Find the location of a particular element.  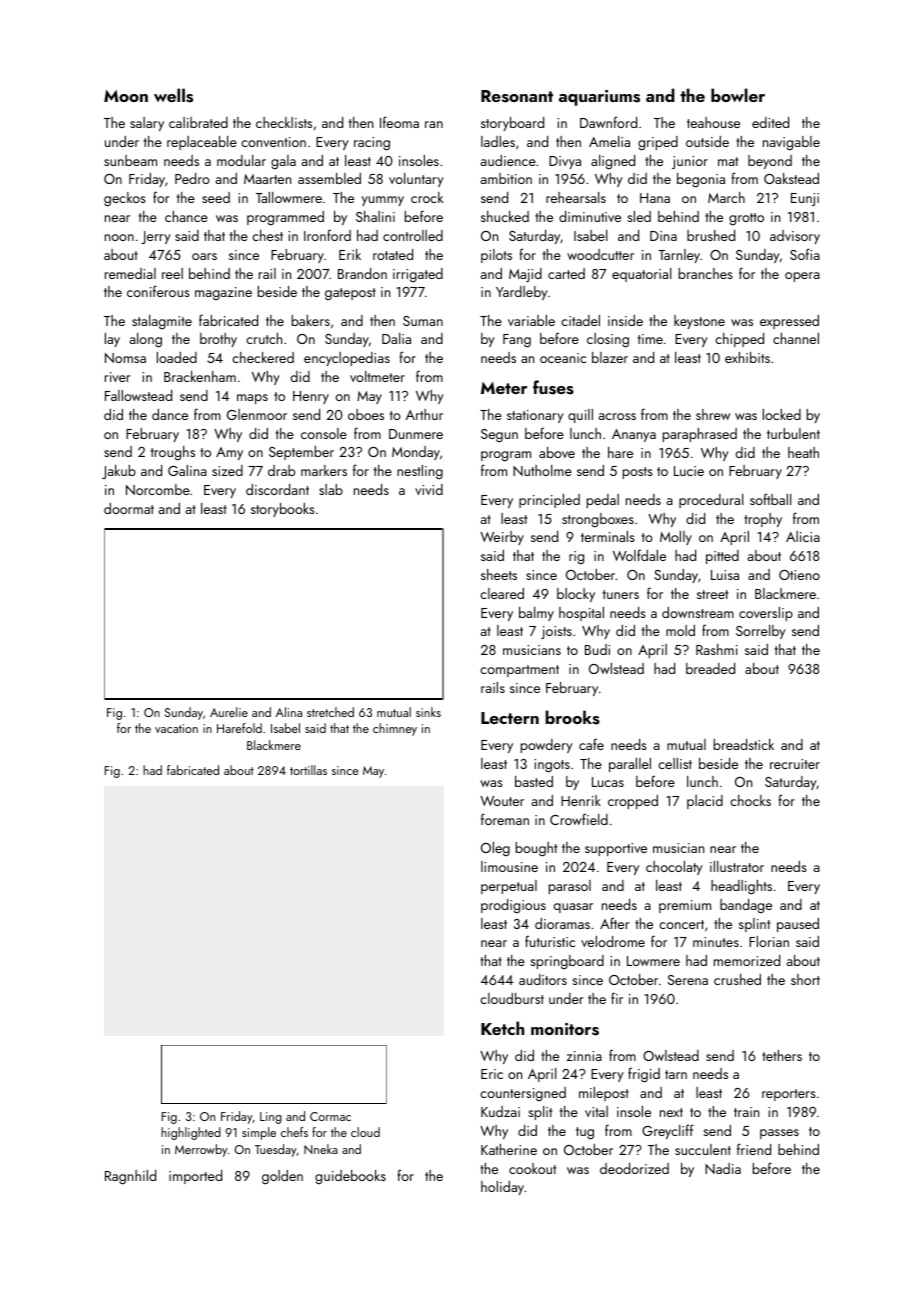

Majid is located at coordinates (525, 275).
